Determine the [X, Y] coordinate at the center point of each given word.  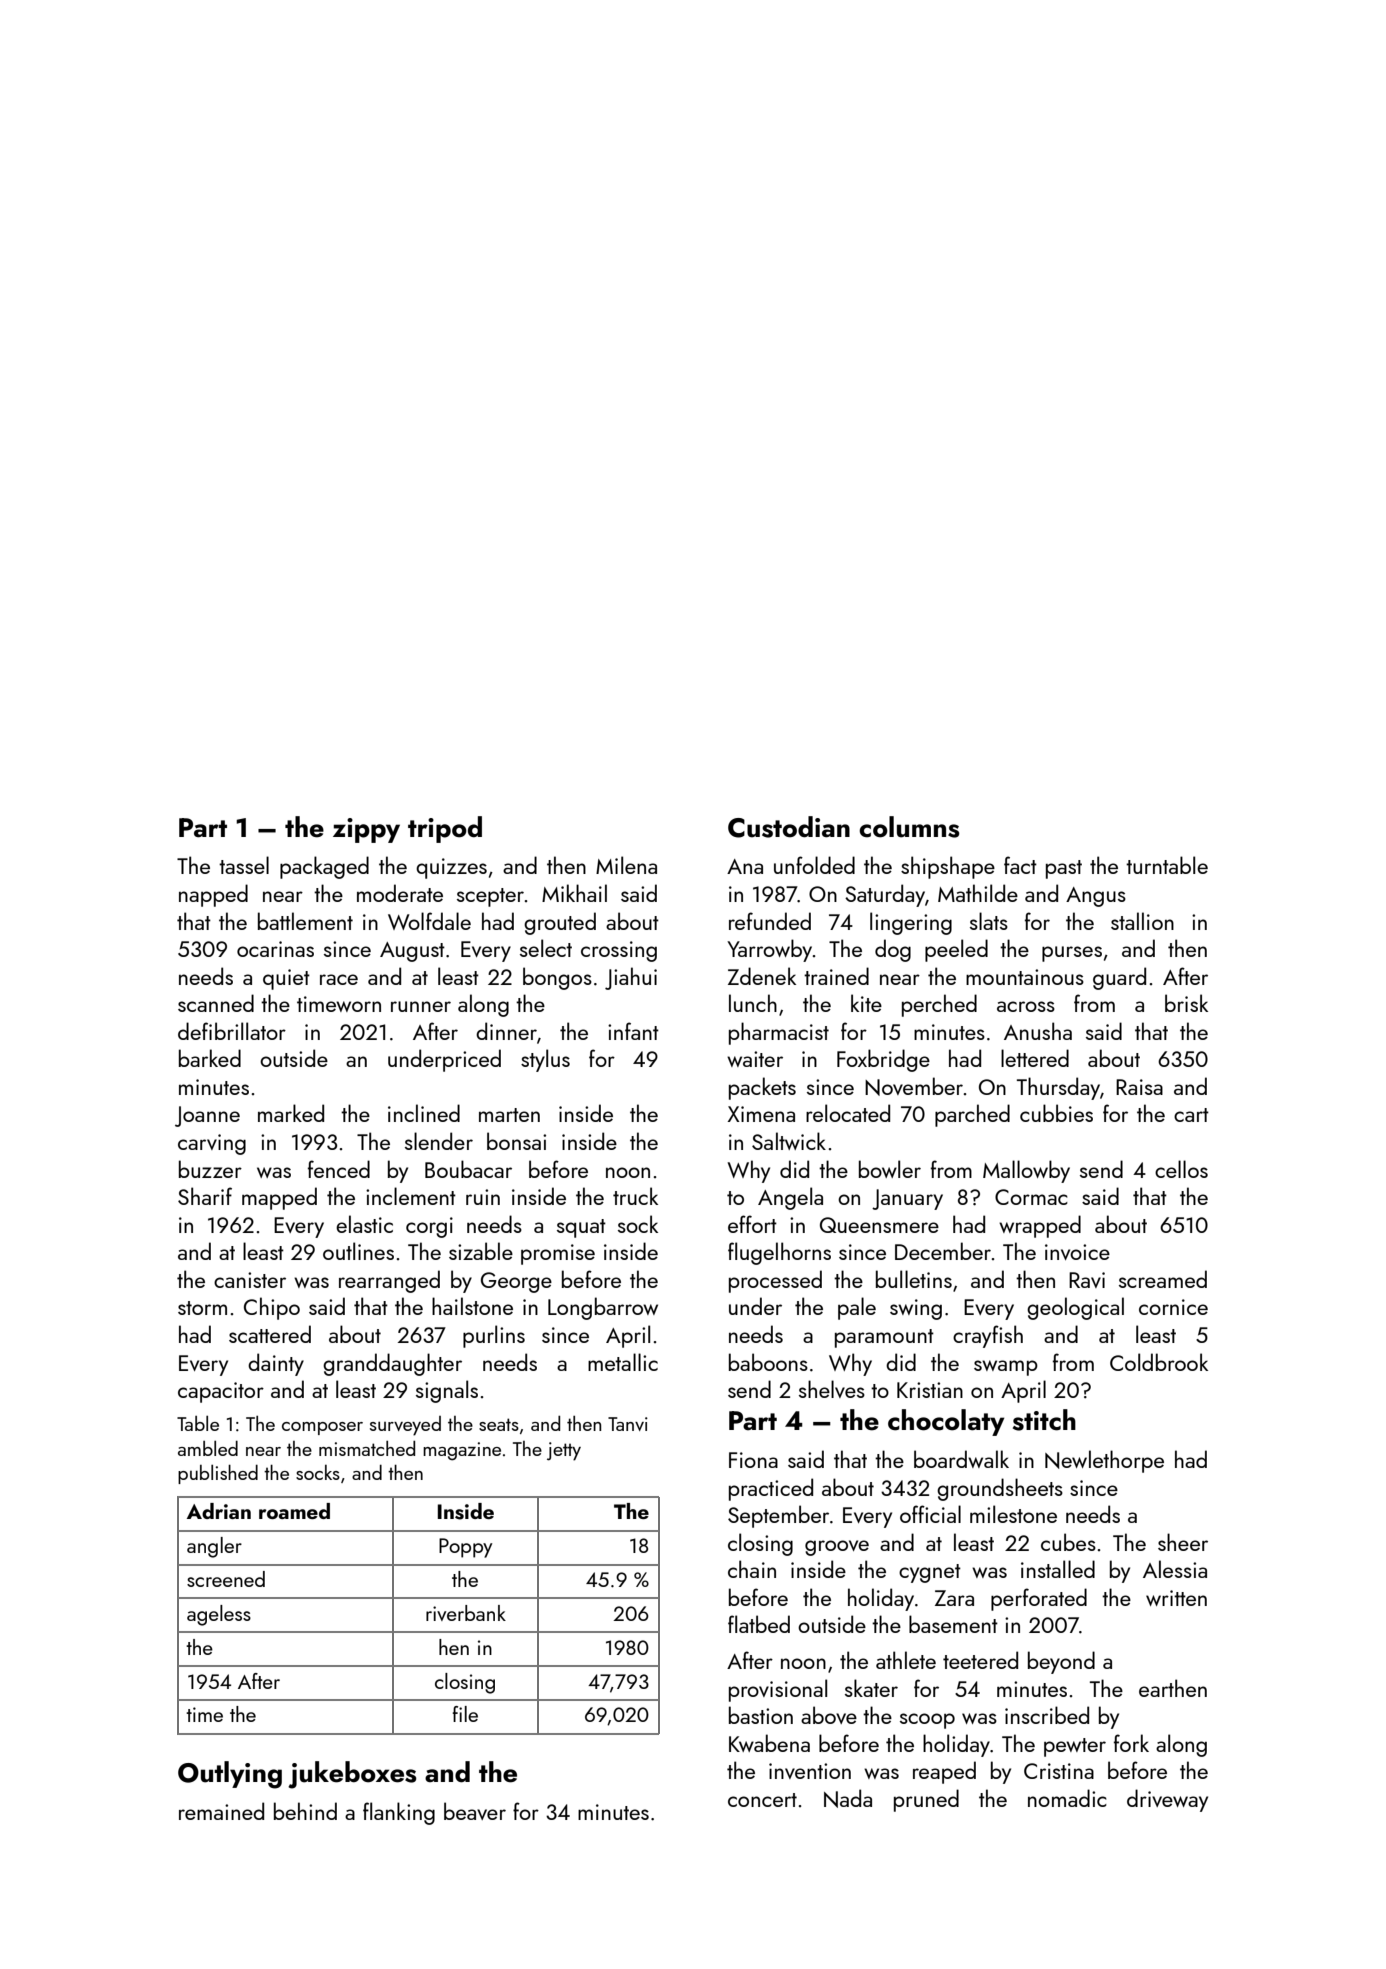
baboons [768, 1362]
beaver [475, 1811]
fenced [339, 1169]
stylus [545, 1060]
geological [1075, 1308]
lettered [1035, 1058]
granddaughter [392, 1364]
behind [305, 1811]
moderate [400, 893]
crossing [619, 951]
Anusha [1038, 1031]
